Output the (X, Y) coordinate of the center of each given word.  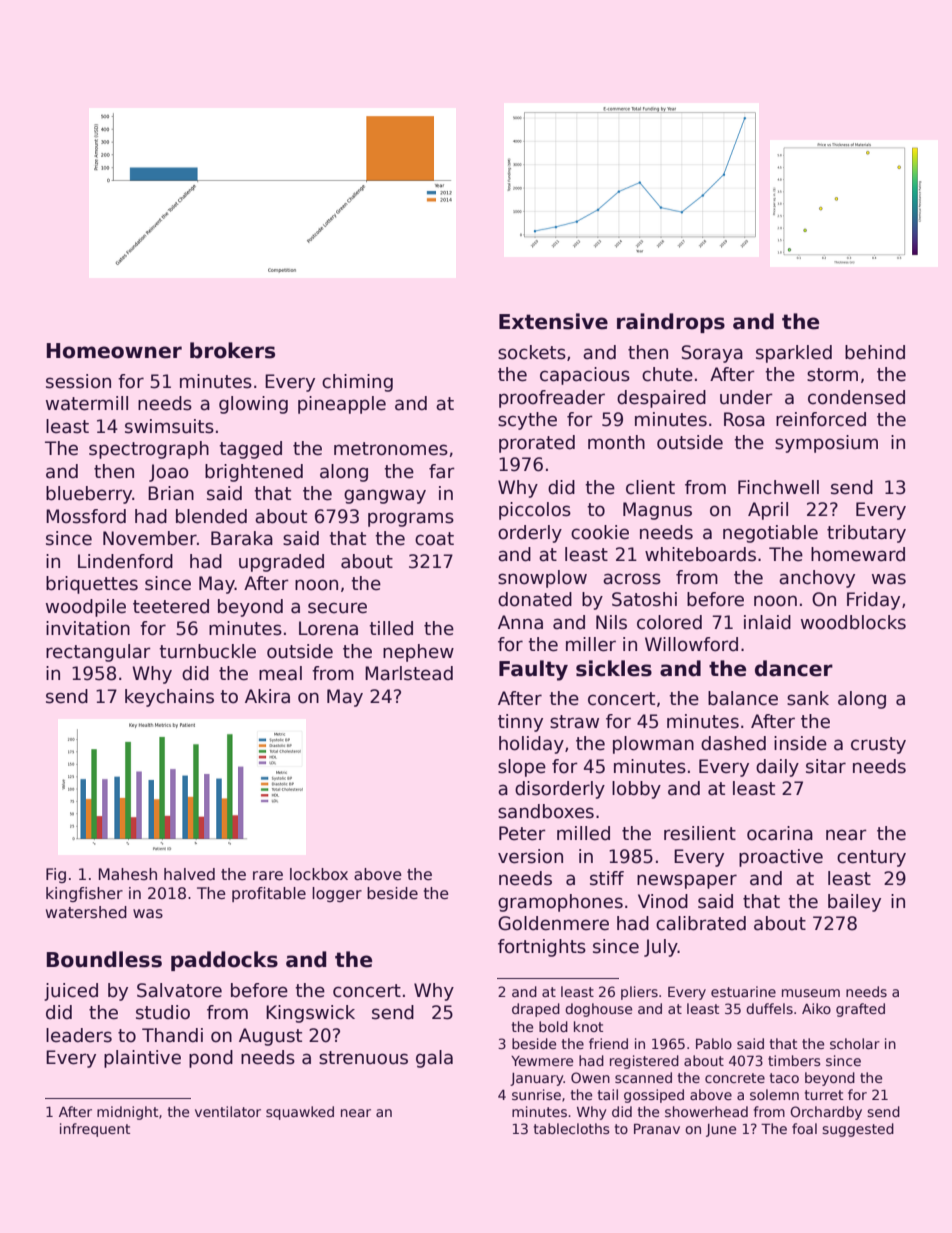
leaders (79, 1035)
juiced (71, 992)
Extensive (553, 321)
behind (875, 352)
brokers (232, 350)
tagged (250, 450)
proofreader (552, 399)
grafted (860, 1010)
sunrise (536, 1094)
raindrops (671, 323)
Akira (267, 696)
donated (535, 599)
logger (337, 894)
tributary (866, 534)
